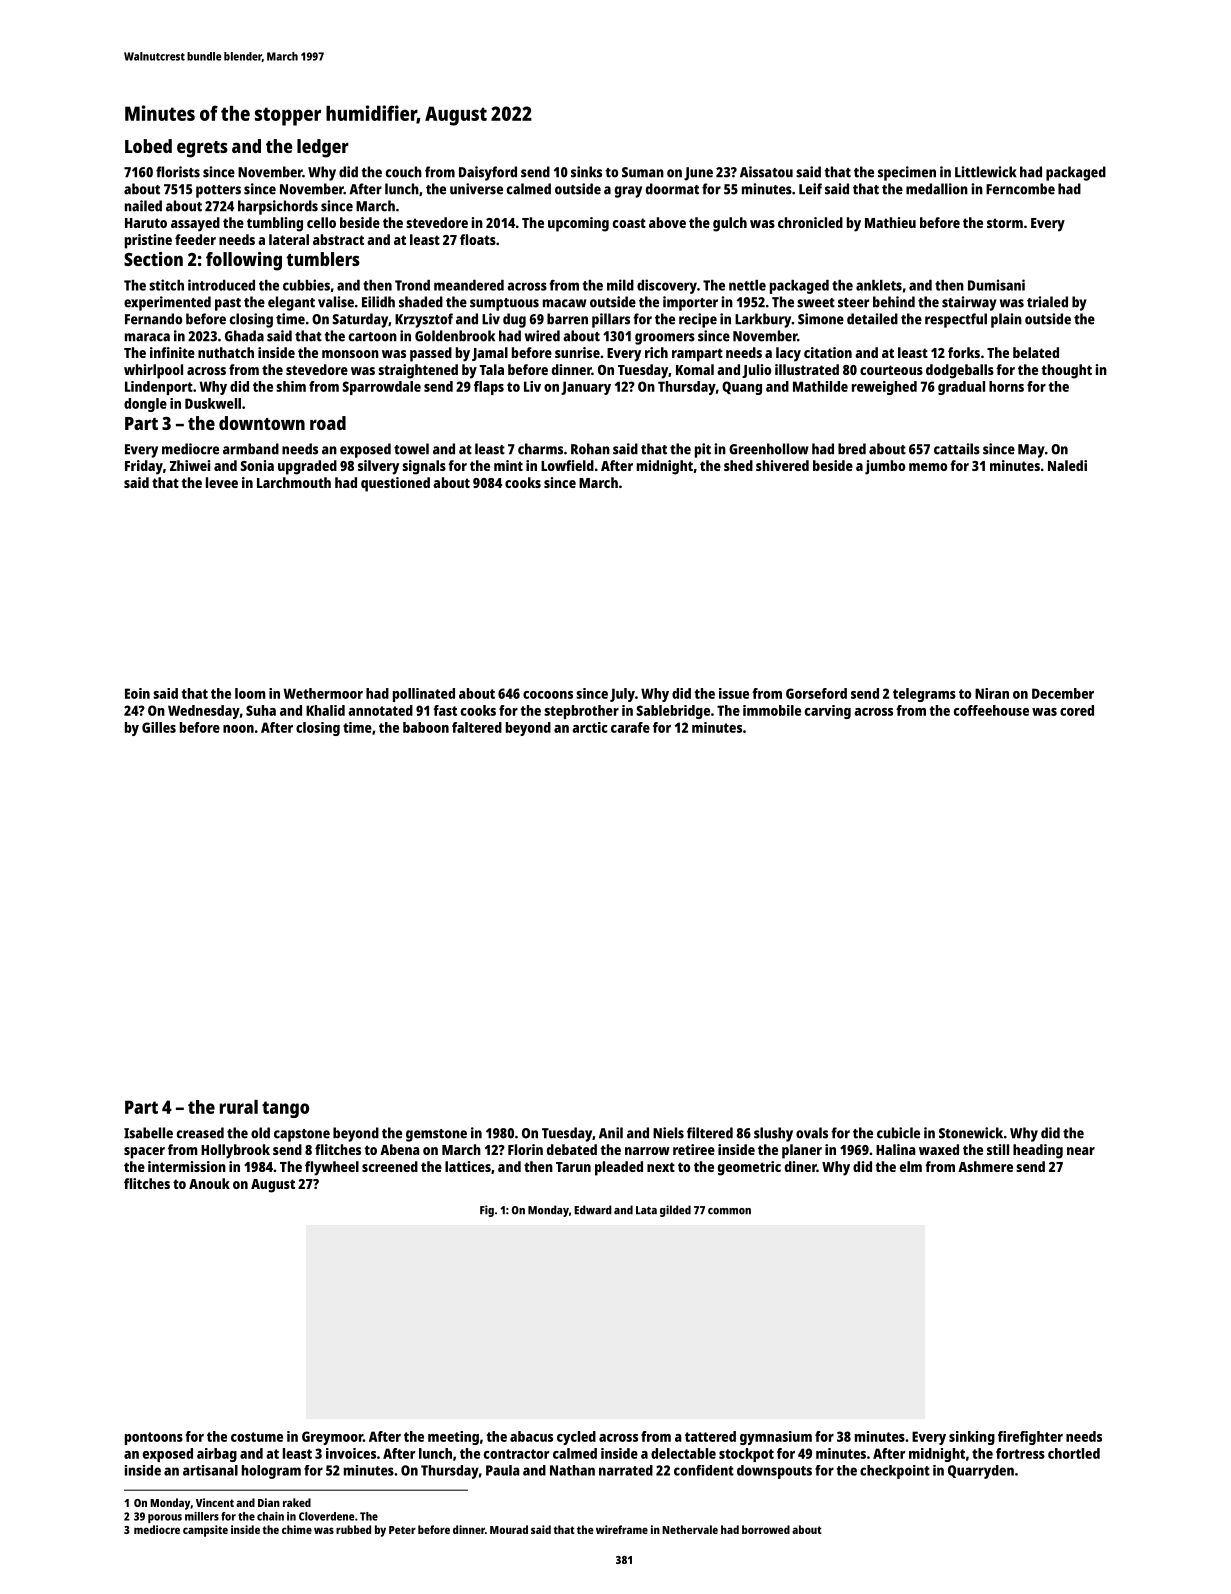 The width and height of the document is (1231, 1594). I want to click on flywheel, so click(332, 1168).
